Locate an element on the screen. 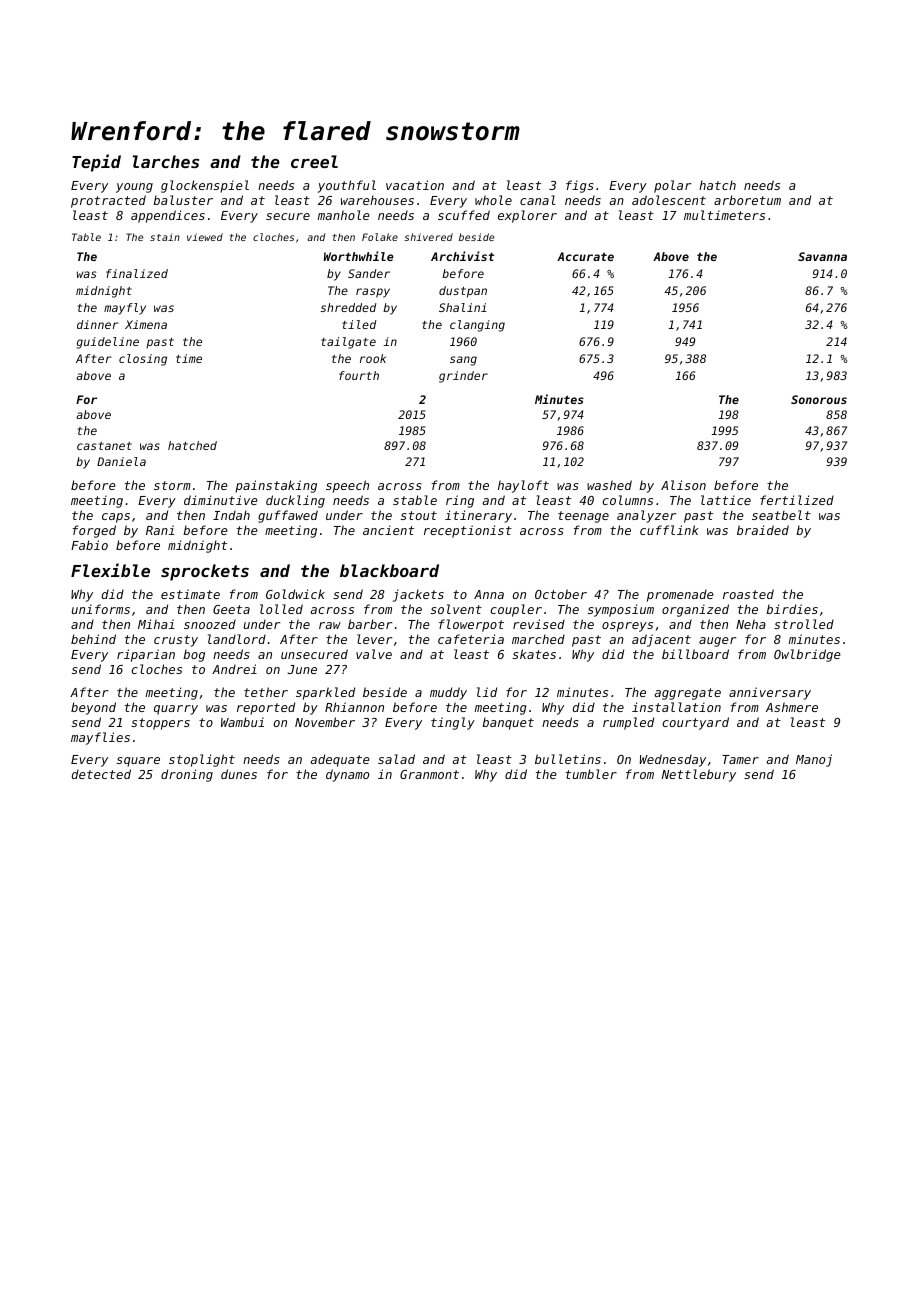  Nettlebury is located at coordinates (699, 775).
